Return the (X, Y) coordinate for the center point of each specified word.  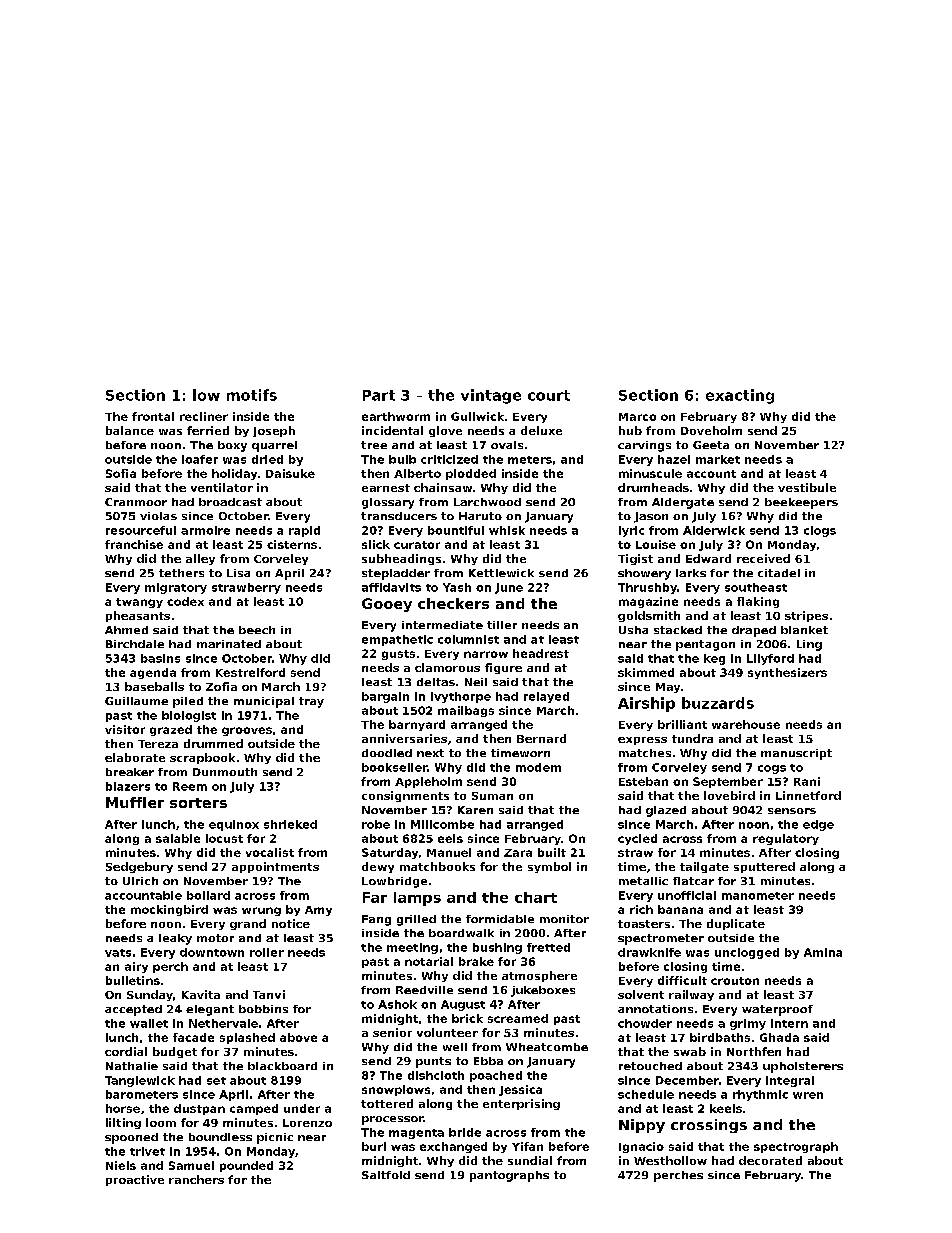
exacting (740, 396)
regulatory (786, 839)
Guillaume (136, 701)
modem (538, 767)
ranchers (196, 1179)
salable (178, 838)
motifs (252, 395)
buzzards (718, 703)
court (549, 395)
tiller (502, 625)
